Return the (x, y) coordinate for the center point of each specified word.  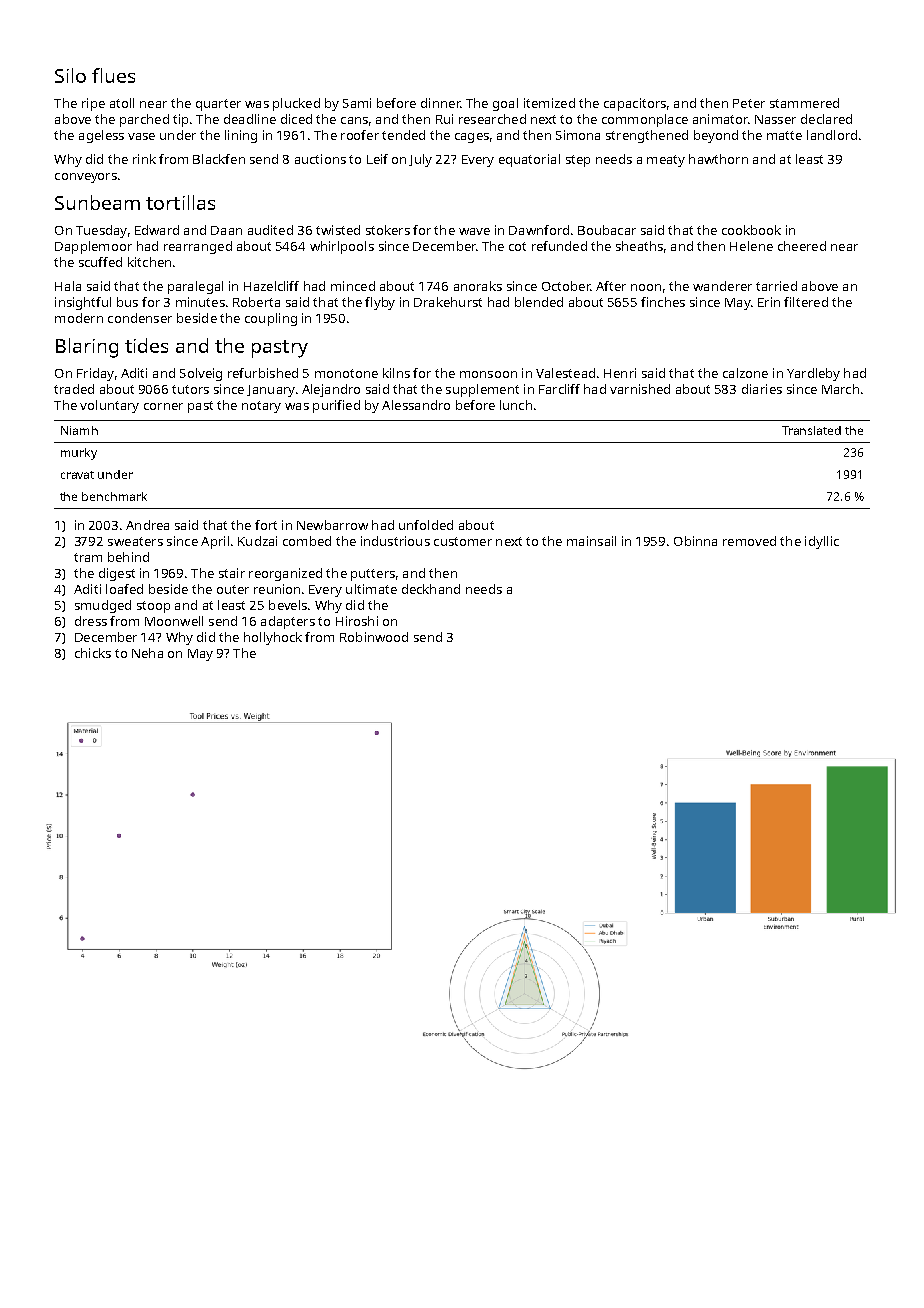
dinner (440, 103)
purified (336, 406)
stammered (804, 103)
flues (113, 75)
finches (663, 302)
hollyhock (273, 638)
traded (74, 389)
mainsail (591, 541)
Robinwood (374, 637)
